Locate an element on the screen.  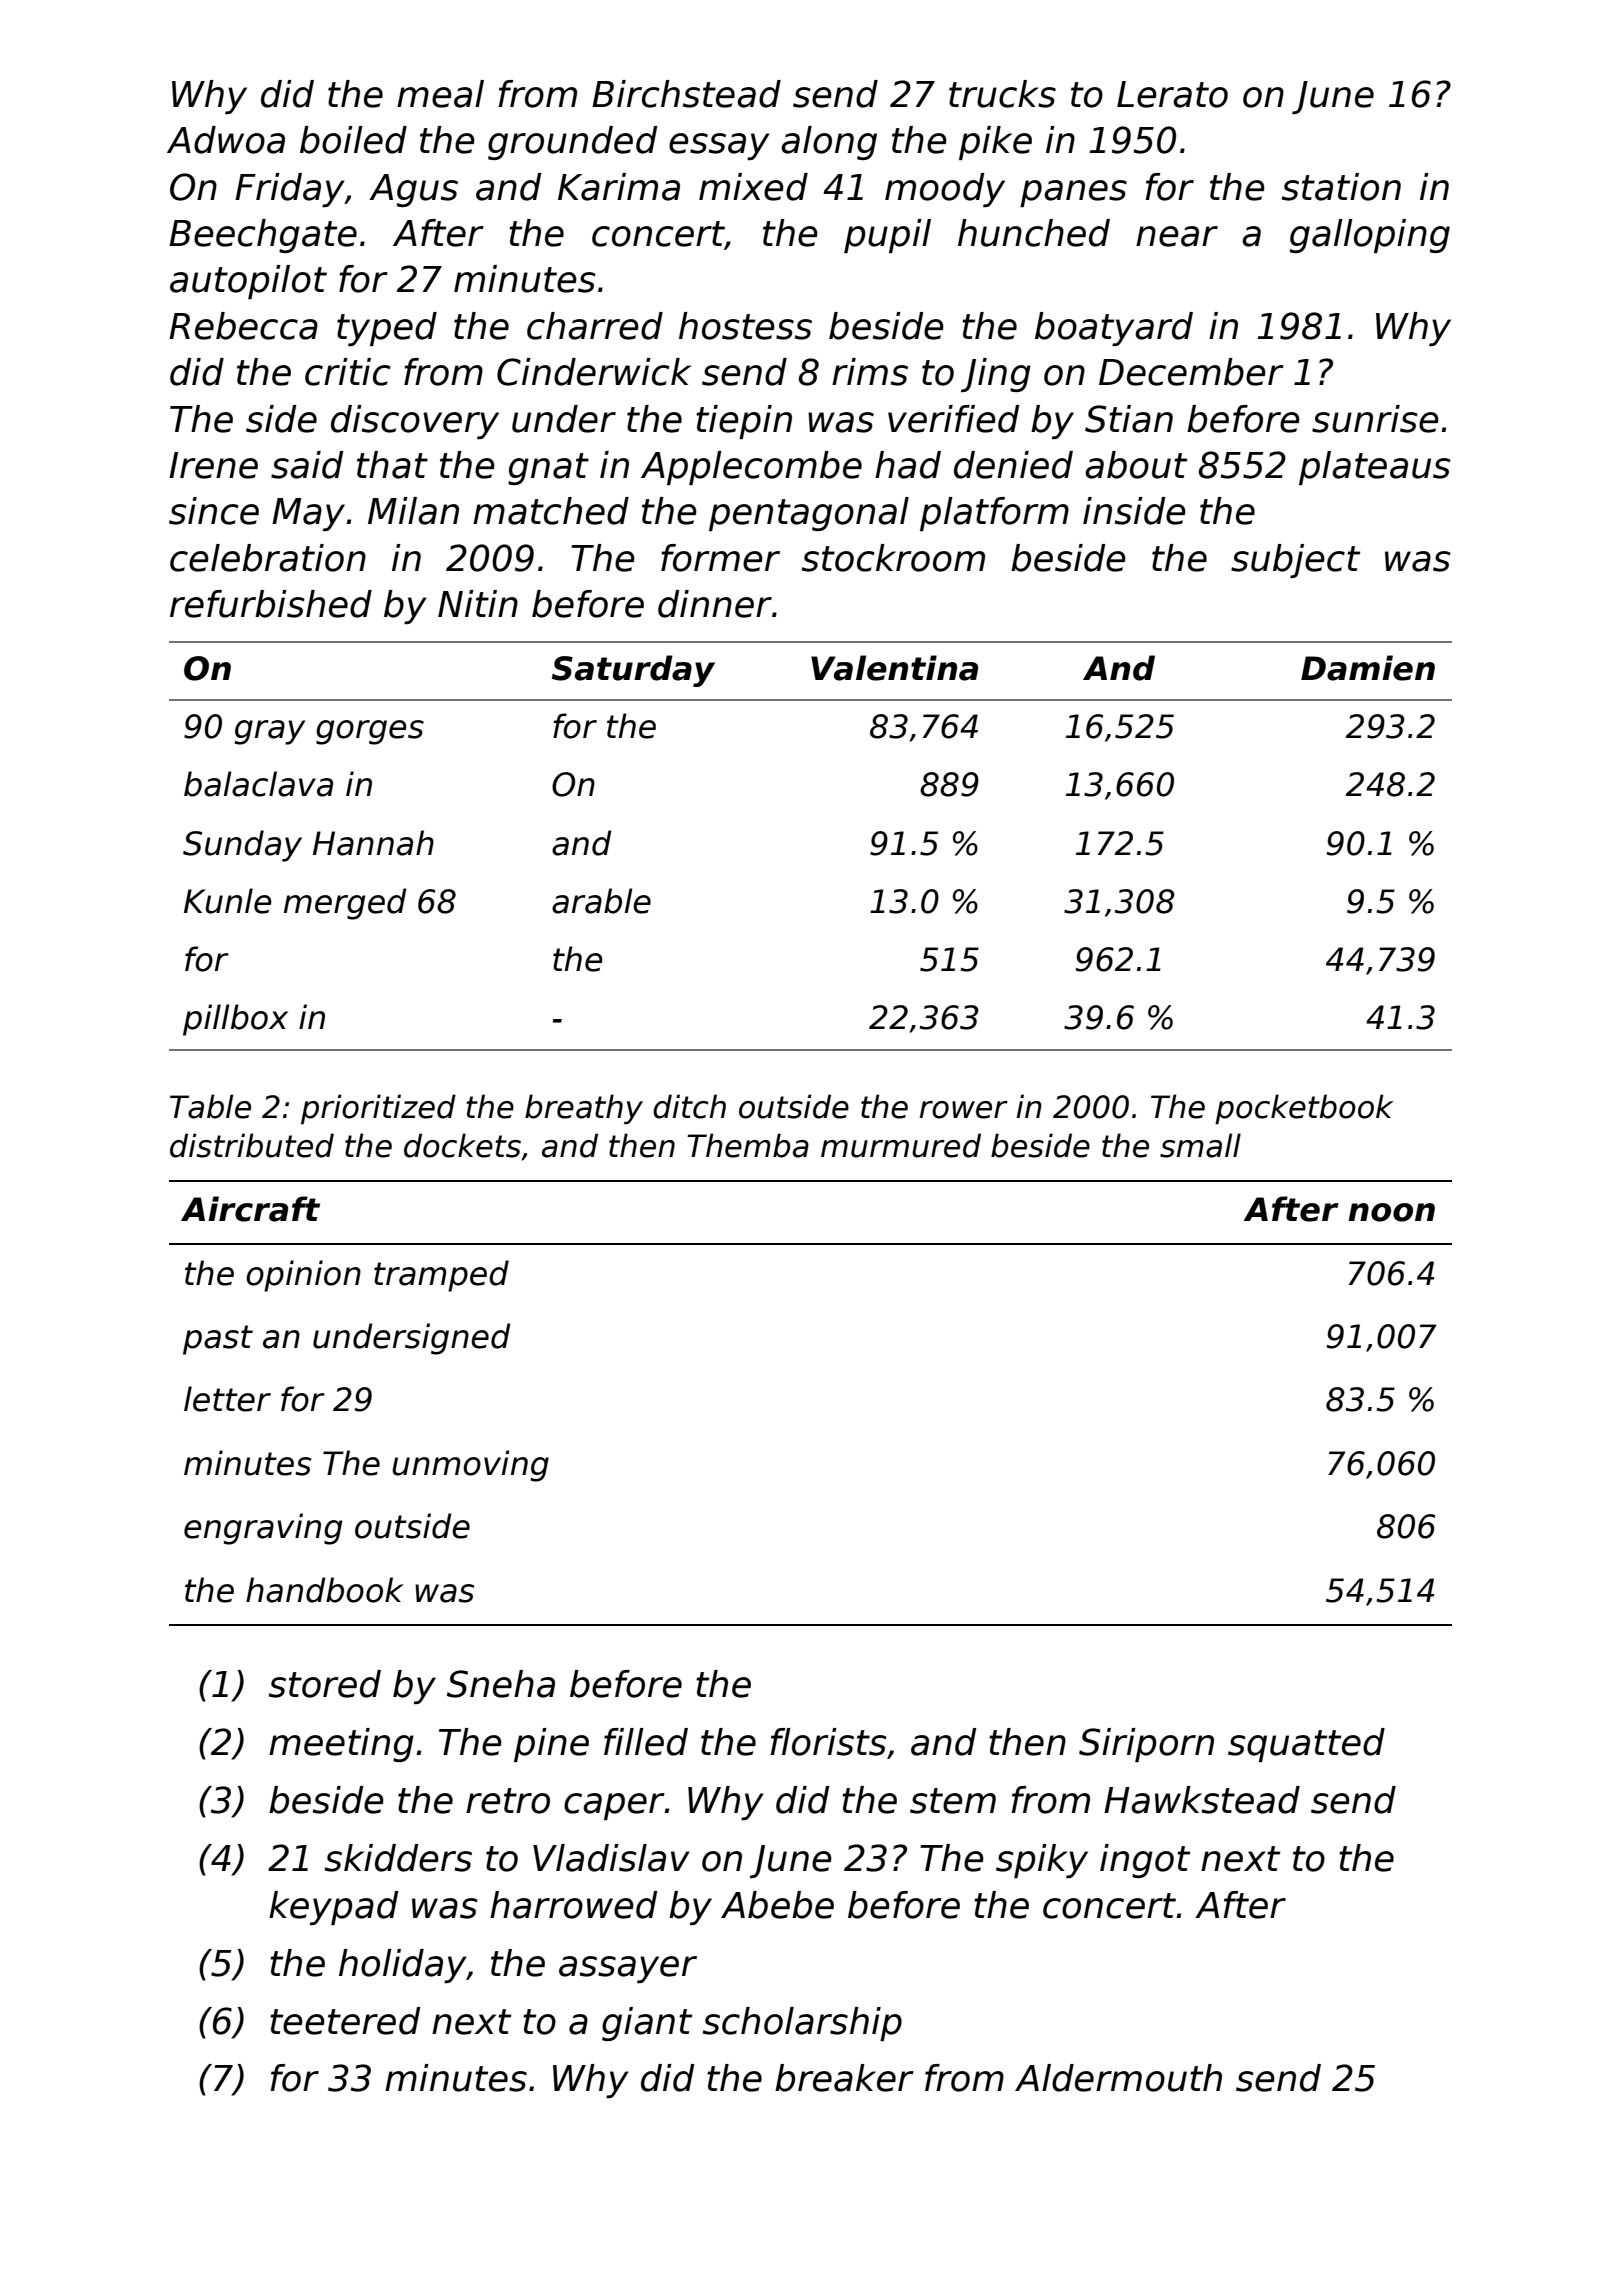
trucks is located at coordinates (1002, 94).
